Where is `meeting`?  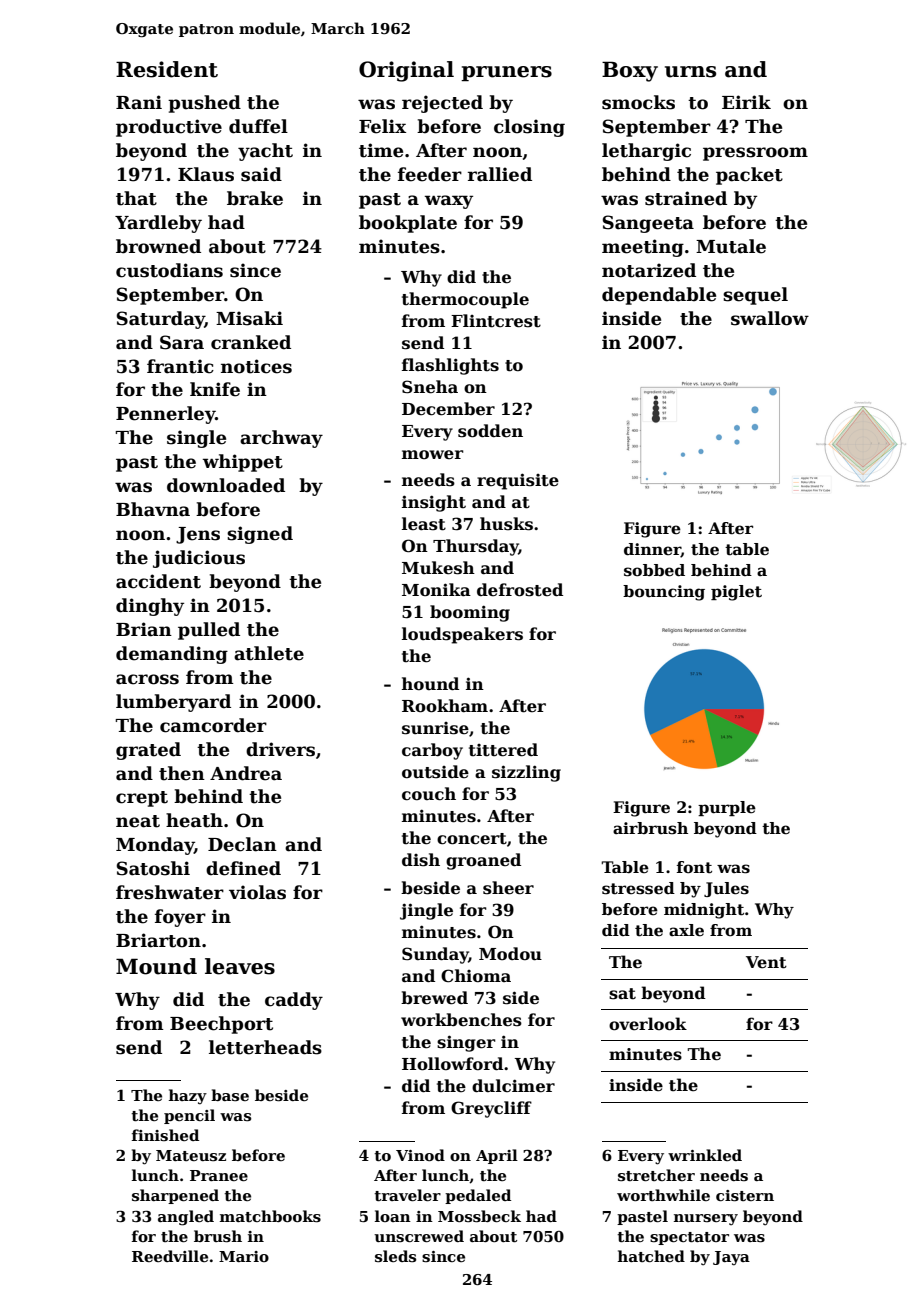 meeting is located at coordinates (643, 248).
